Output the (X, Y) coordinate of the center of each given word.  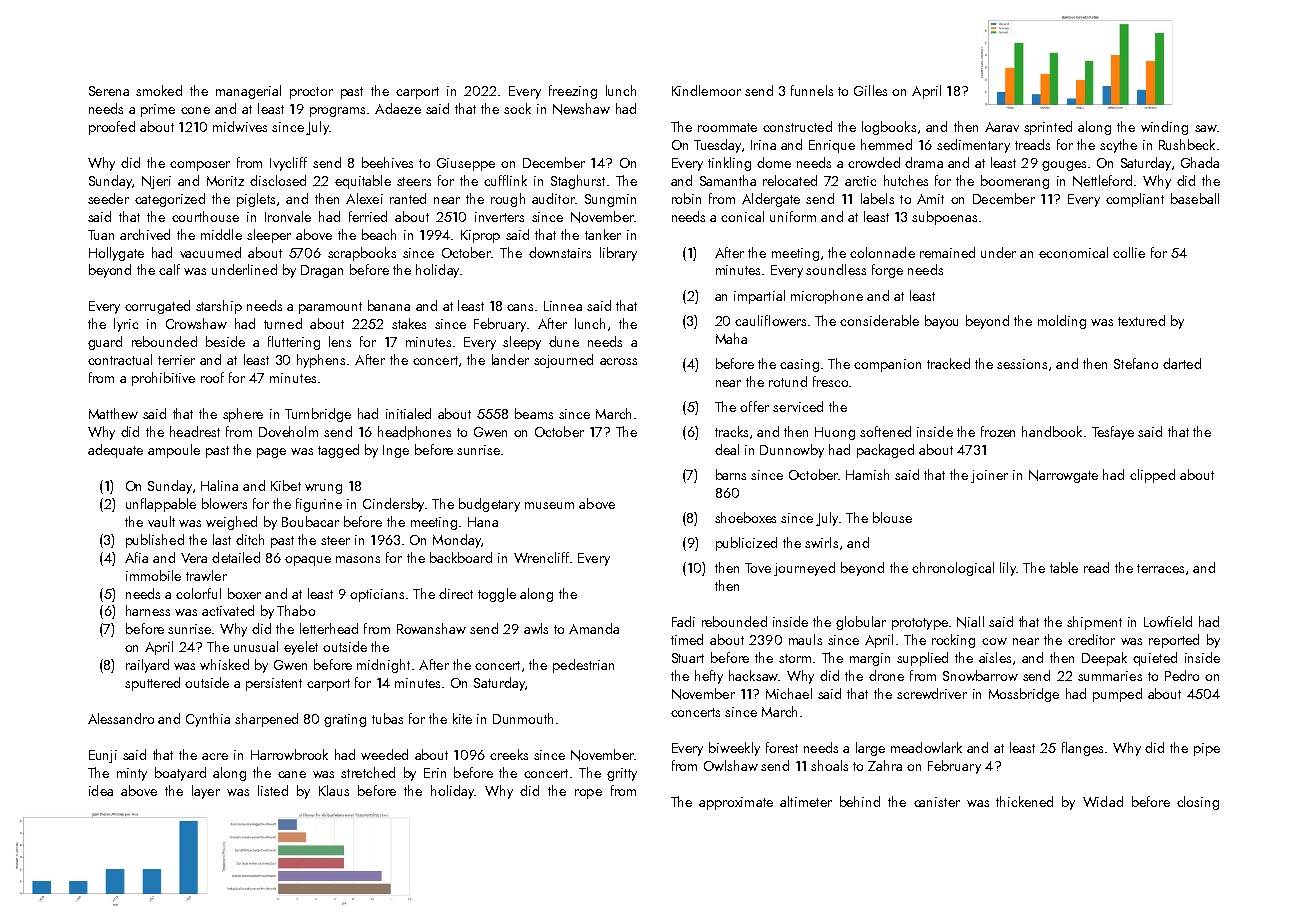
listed (273, 790)
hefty (709, 677)
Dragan (322, 271)
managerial (248, 92)
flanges (1082, 749)
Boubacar (310, 521)
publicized (746, 544)
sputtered (152, 684)
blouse (892, 517)
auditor (553, 198)
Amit (930, 199)
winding (1164, 128)
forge (887, 271)
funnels (812, 90)
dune (564, 341)
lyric (126, 325)
